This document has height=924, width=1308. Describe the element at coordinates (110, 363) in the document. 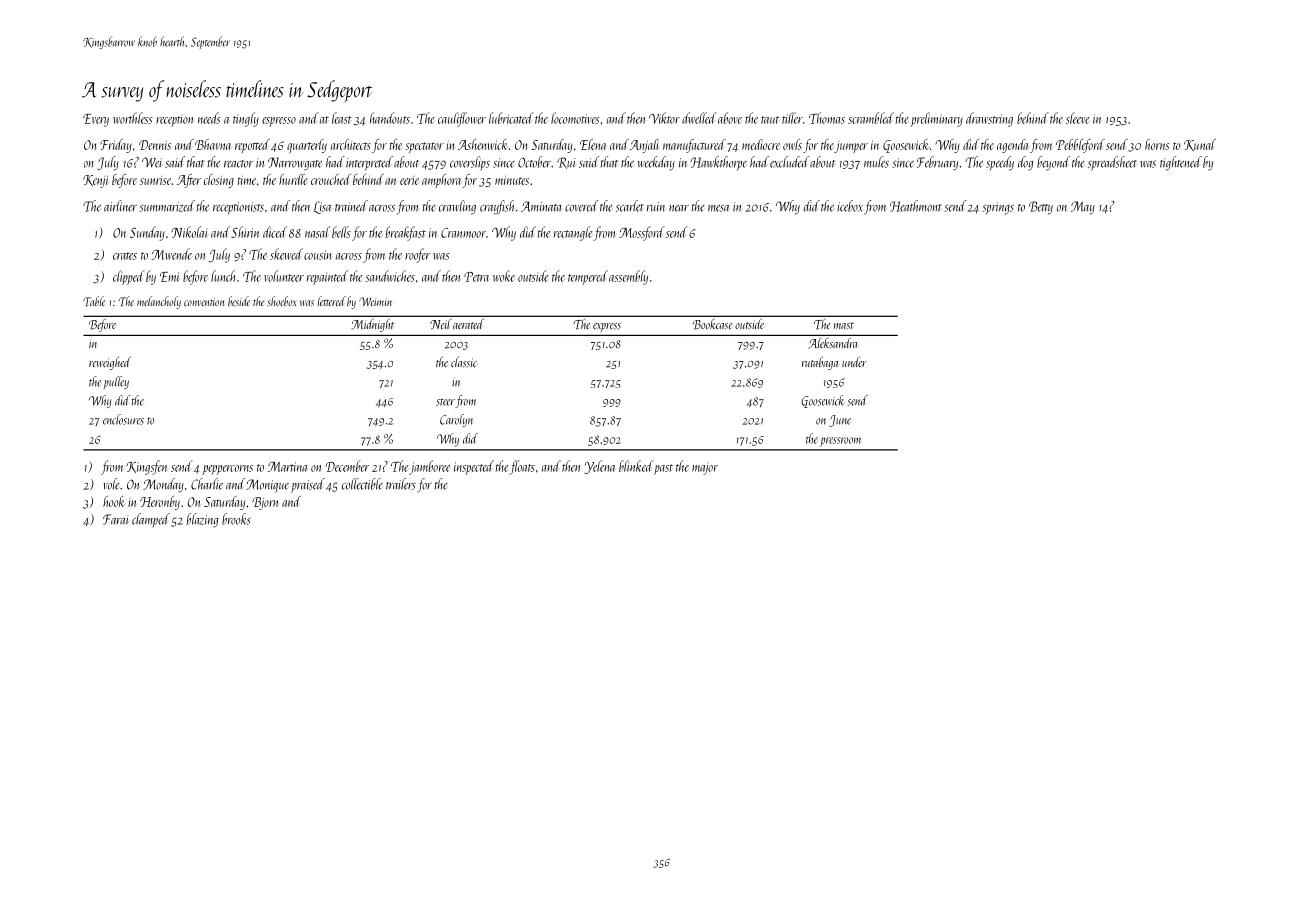

I see `reweighed` at that location.
